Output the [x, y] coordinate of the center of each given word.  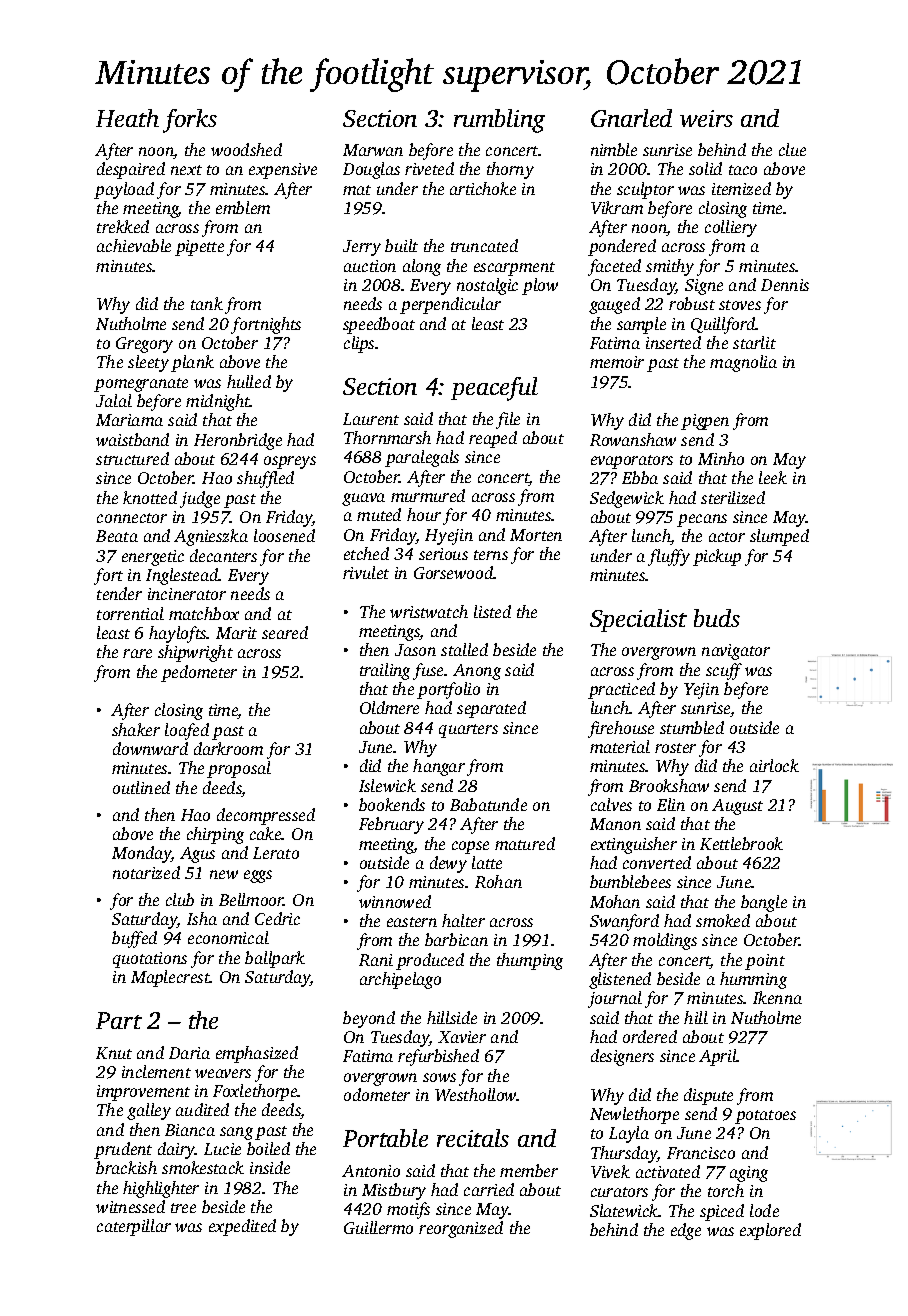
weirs [706, 118]
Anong [477, 672]
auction [370, 266]
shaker [136, 729]
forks [190, 121]
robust [692, 303]
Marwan [373, 150]
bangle [764, 903]
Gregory [144, 345]
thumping [530, 961]
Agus [197, 855]
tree [183, 1208]
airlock [774, 765]
